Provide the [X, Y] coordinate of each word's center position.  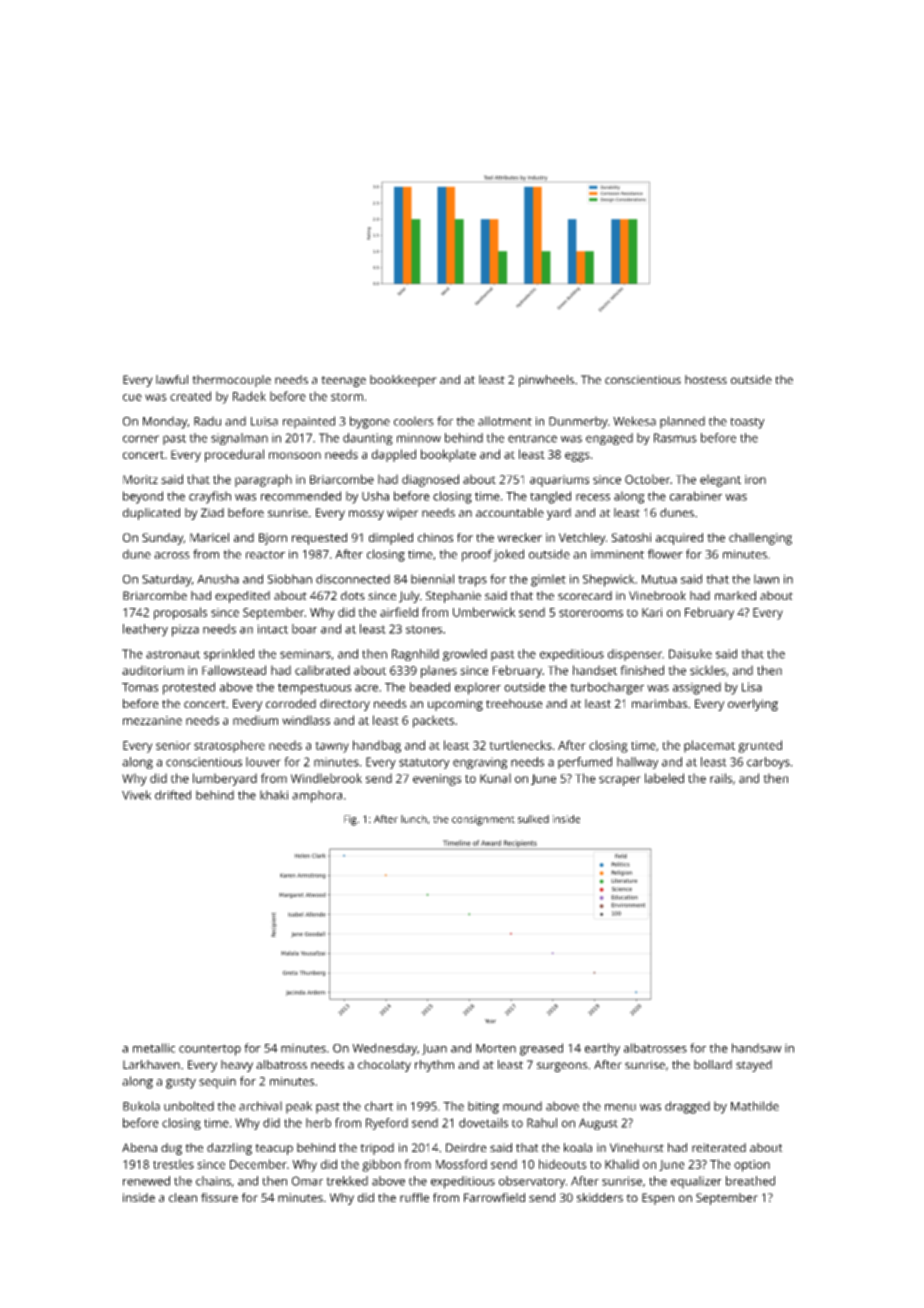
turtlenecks [520, 745]
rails [721, 778]
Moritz [140, 479]
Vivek [136, 795]
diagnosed [430, 480]
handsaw [757, 1048]
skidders [600, 1197]
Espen [658, 1199]
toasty [747, 423]
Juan [434, 1049]
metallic [154, 1048]
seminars [305, 654]
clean [183, 1197]
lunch [414, 819]
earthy [602, 1049]
